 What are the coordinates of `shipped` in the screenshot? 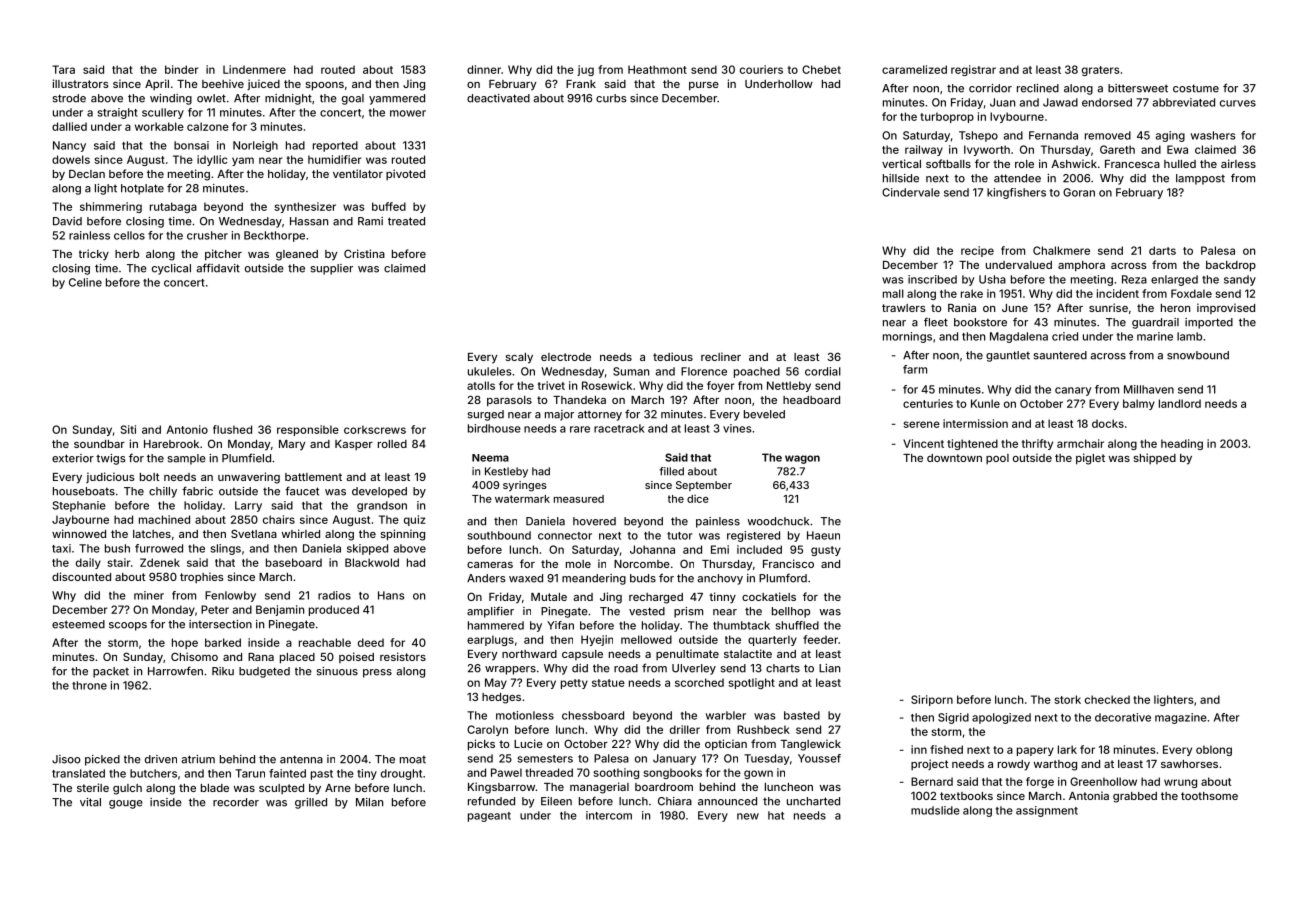 It's located at (1154, 458).
